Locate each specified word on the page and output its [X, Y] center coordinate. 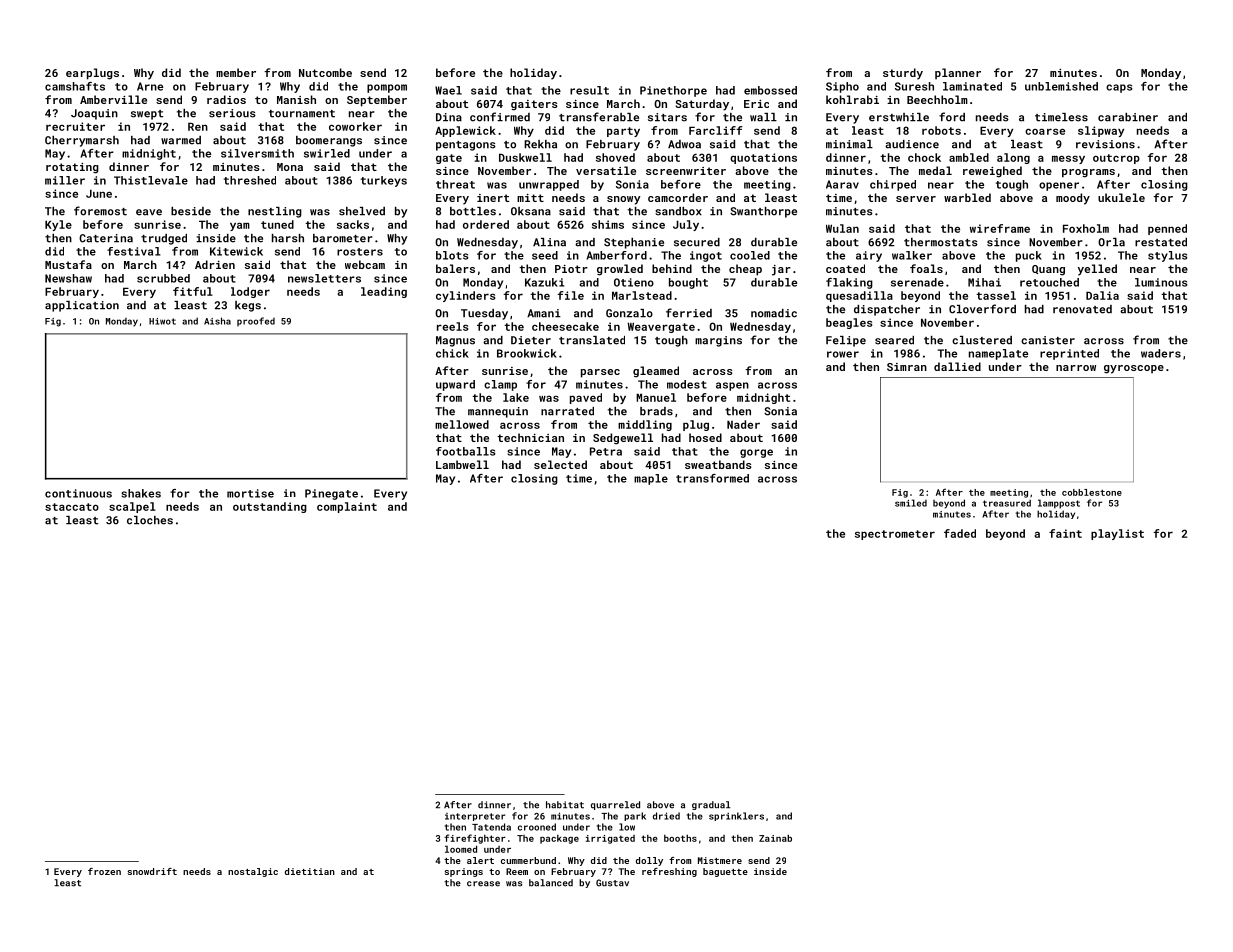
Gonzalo [629, 313]
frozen [104, 871]
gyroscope [1134, 369]
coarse [1045, 131]
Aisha [217, 321]
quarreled [615, 805]
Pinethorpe [673, 91]
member [236, 72]
